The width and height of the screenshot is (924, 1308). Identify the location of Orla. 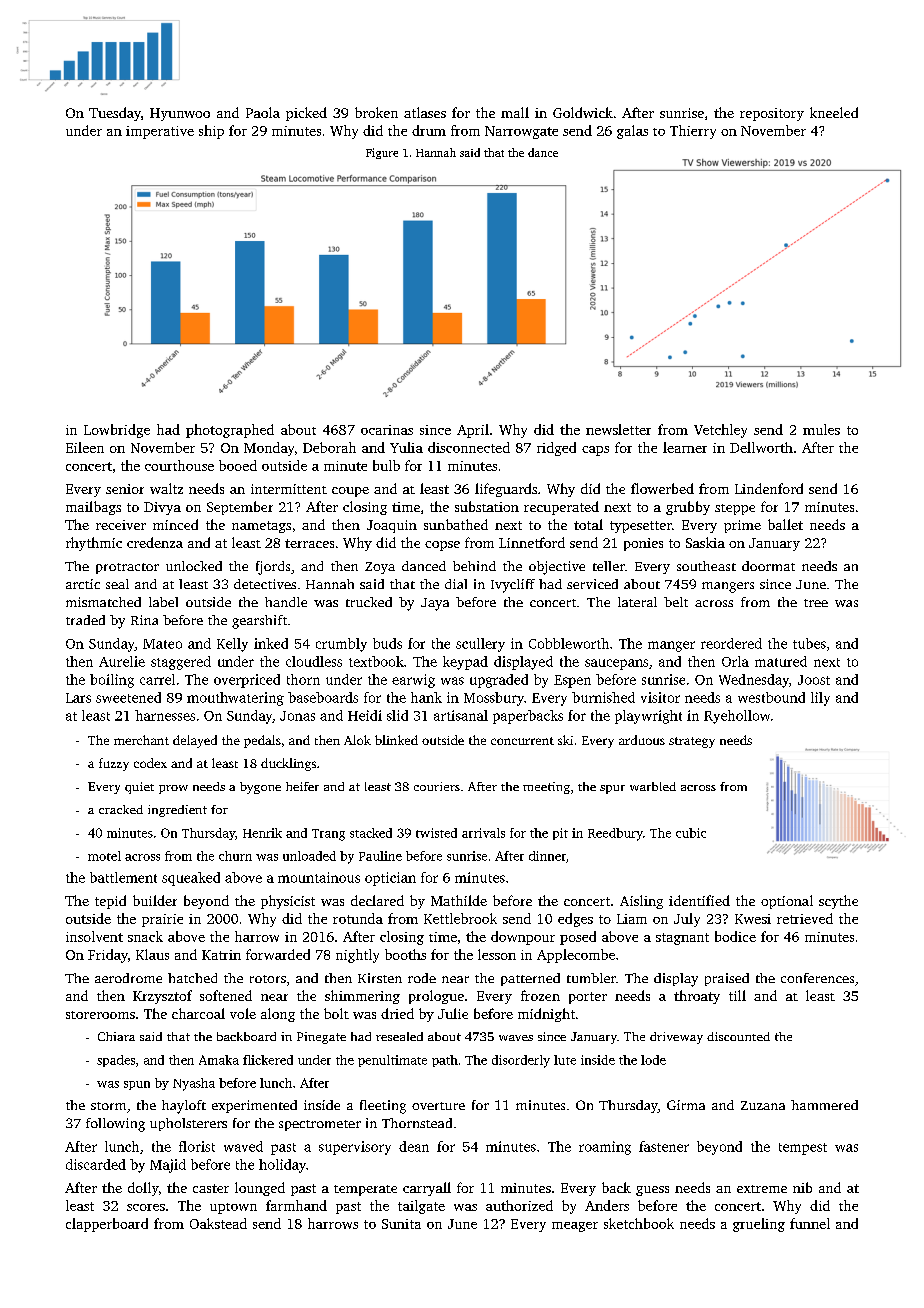
(735, 661).
